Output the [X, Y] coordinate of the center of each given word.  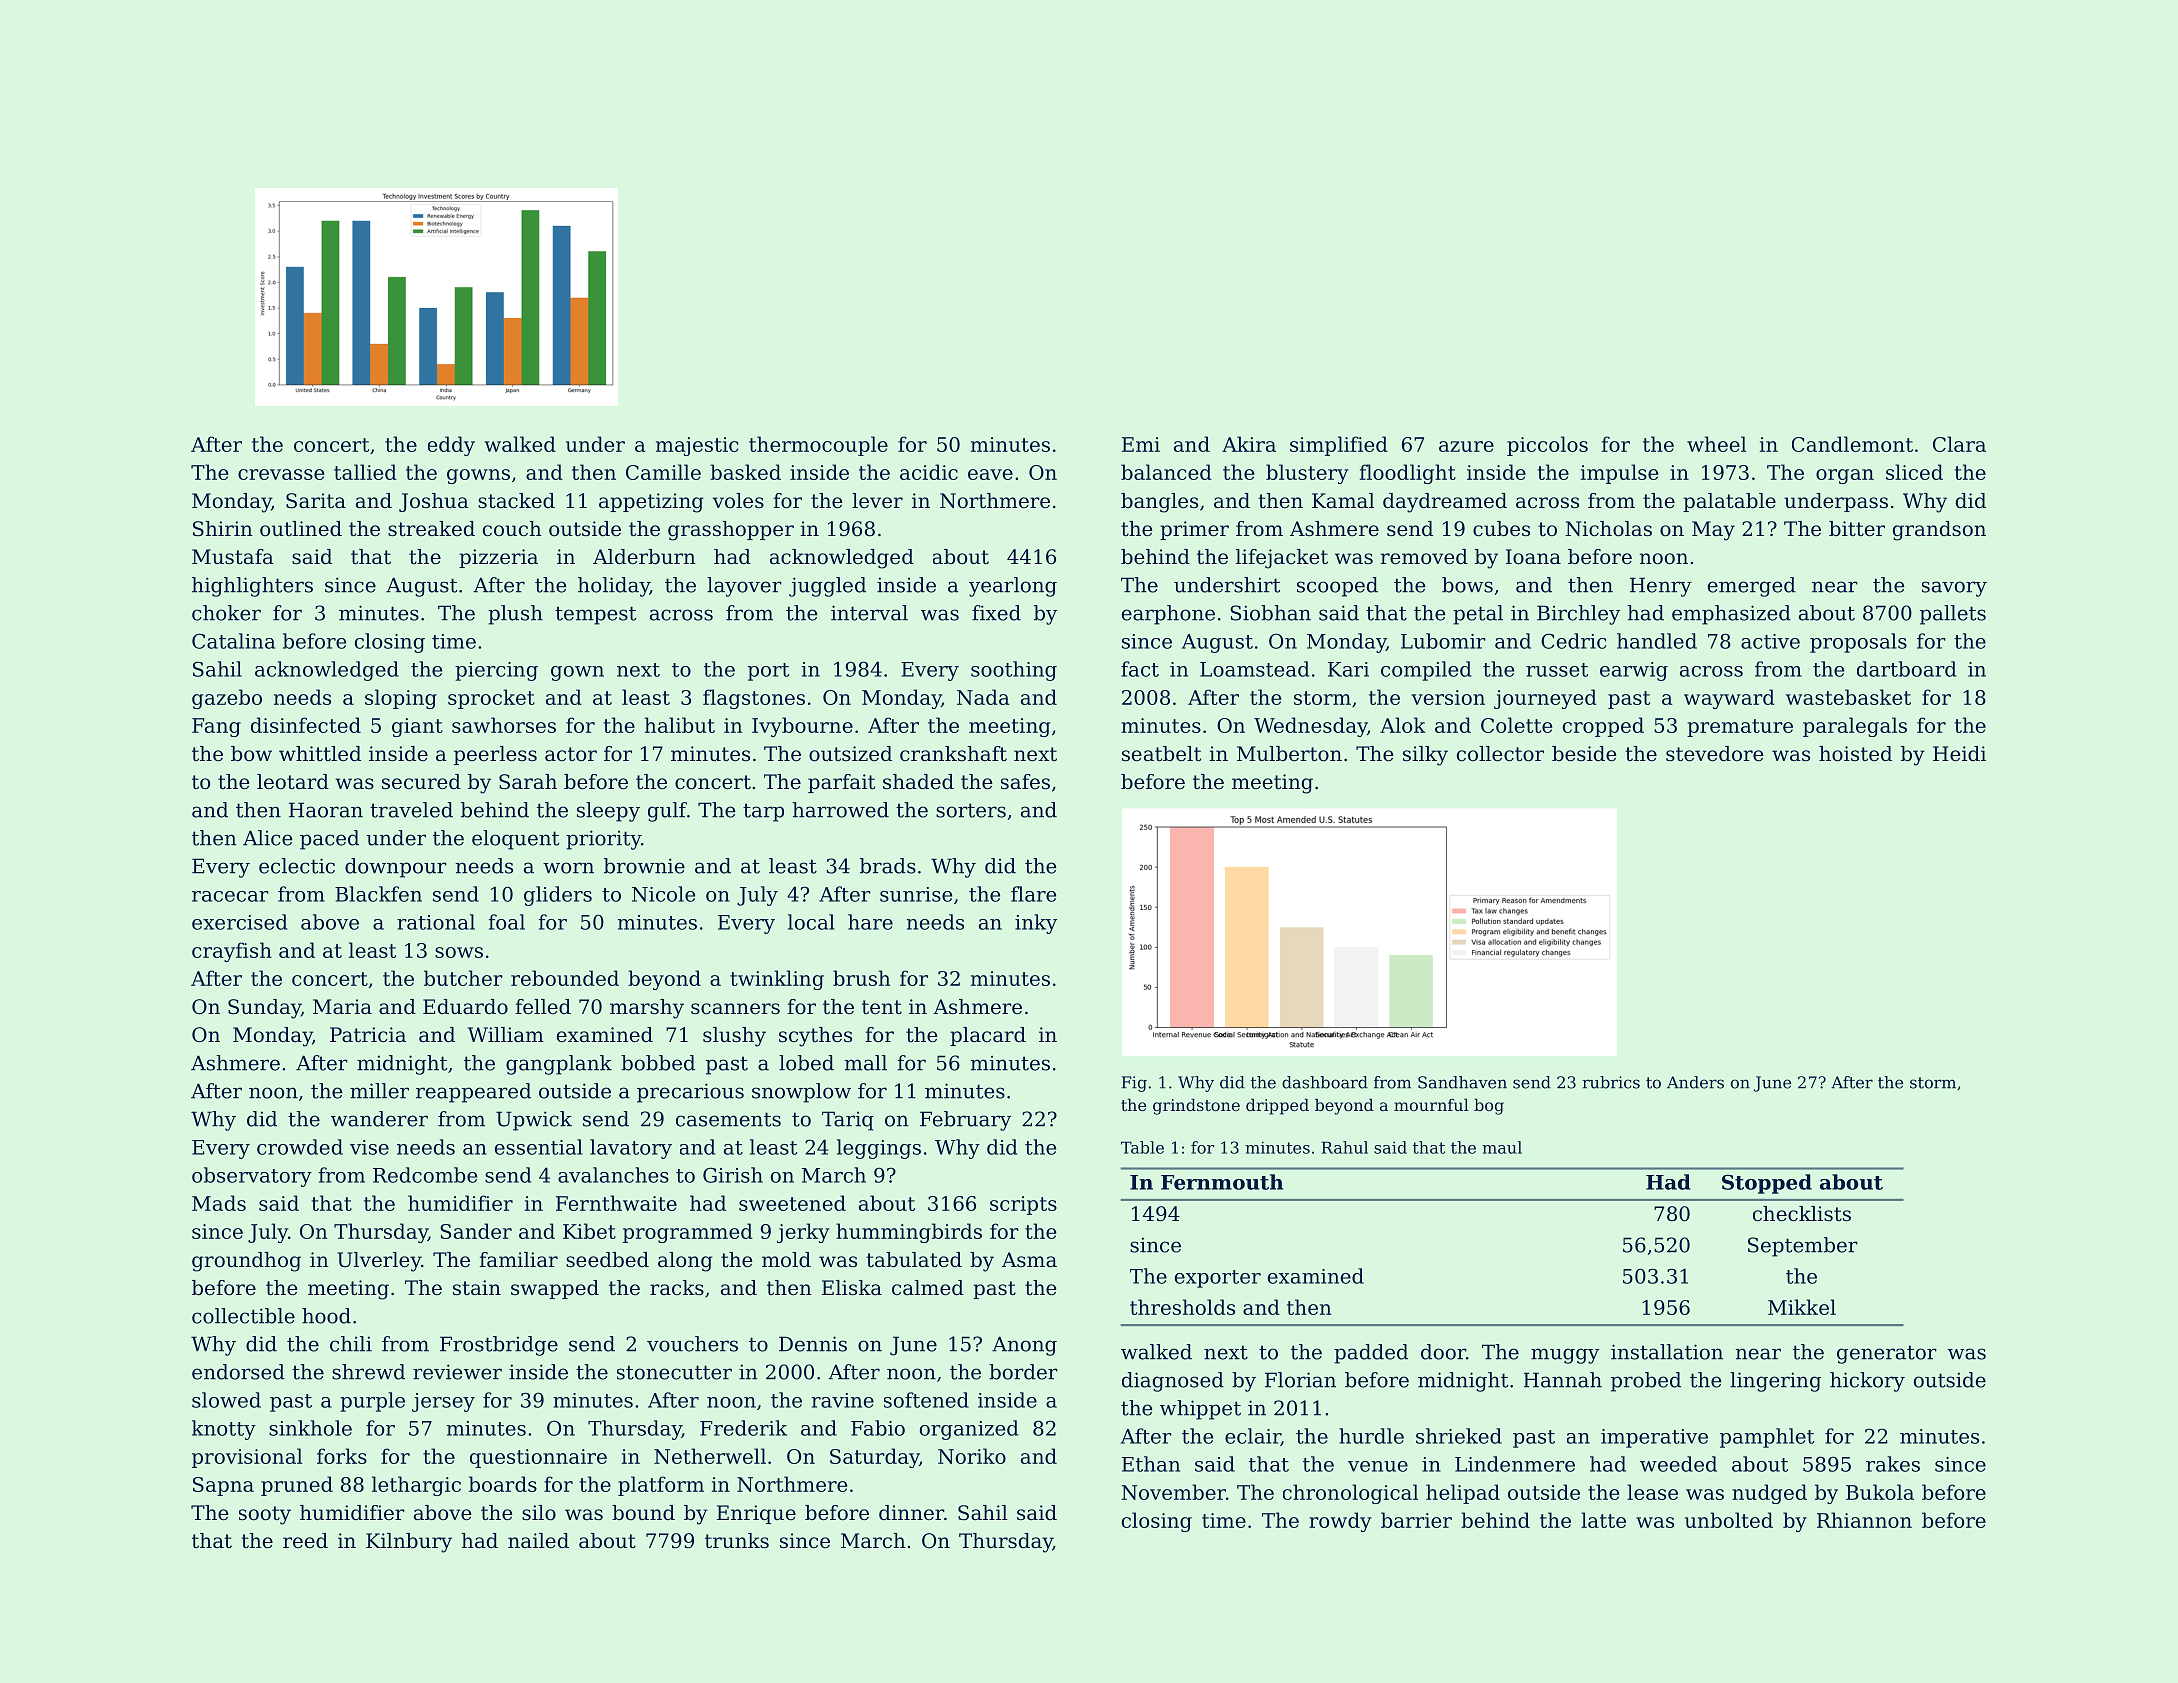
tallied [365, 472]
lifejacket [1282, 559]
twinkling [777, 980]
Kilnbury [409, 1543]
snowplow [801, 1093]
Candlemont [1852, 444]
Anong [1024, 1346]
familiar [518, 1259]
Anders [1695, 1082]
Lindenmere [1515, 1464]
